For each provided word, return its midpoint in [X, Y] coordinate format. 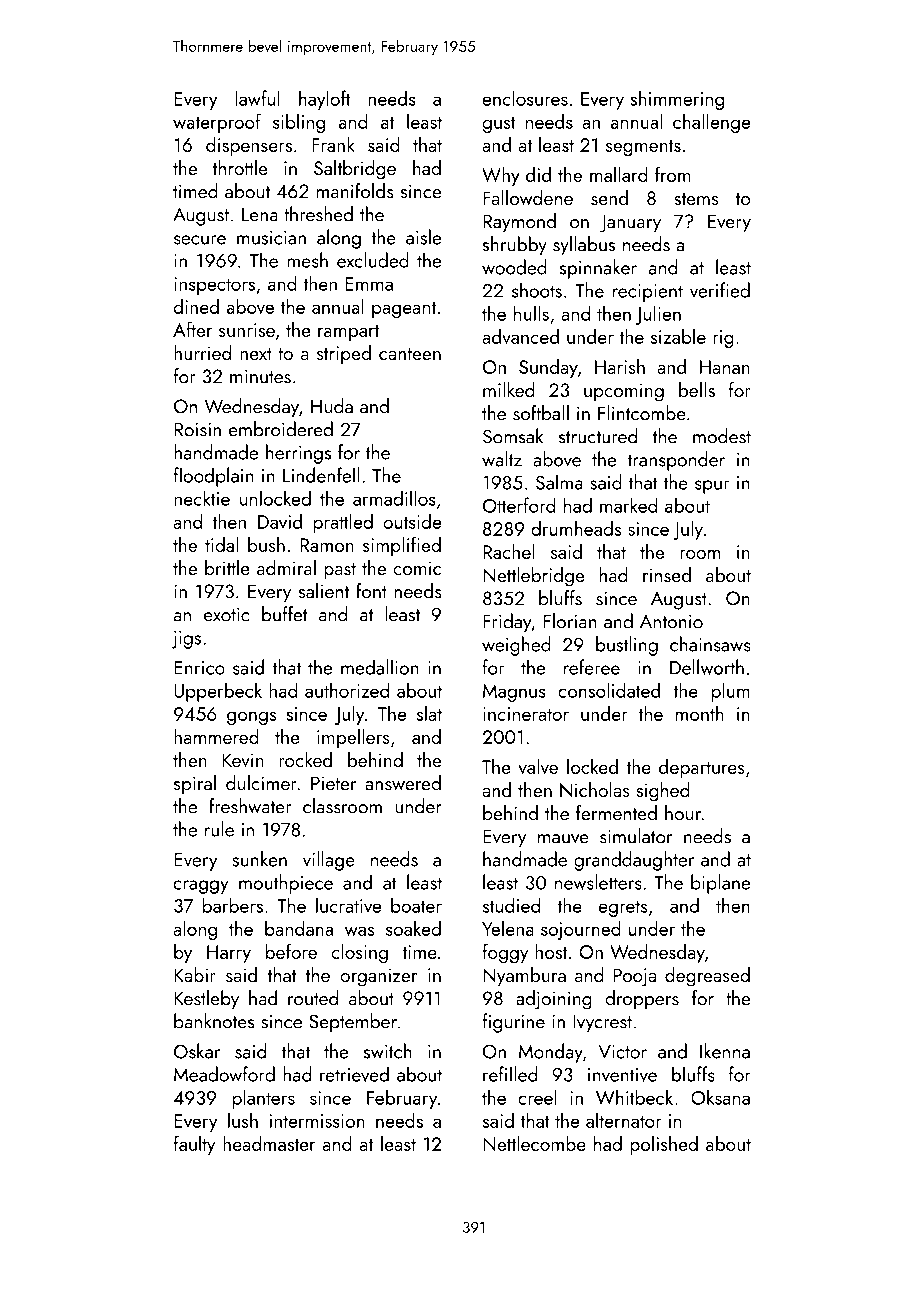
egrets [623, 908]
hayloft [325, 100]
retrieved [354, 1074]
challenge [711, 123]
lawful [257, 98]
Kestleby [206, 1000]
